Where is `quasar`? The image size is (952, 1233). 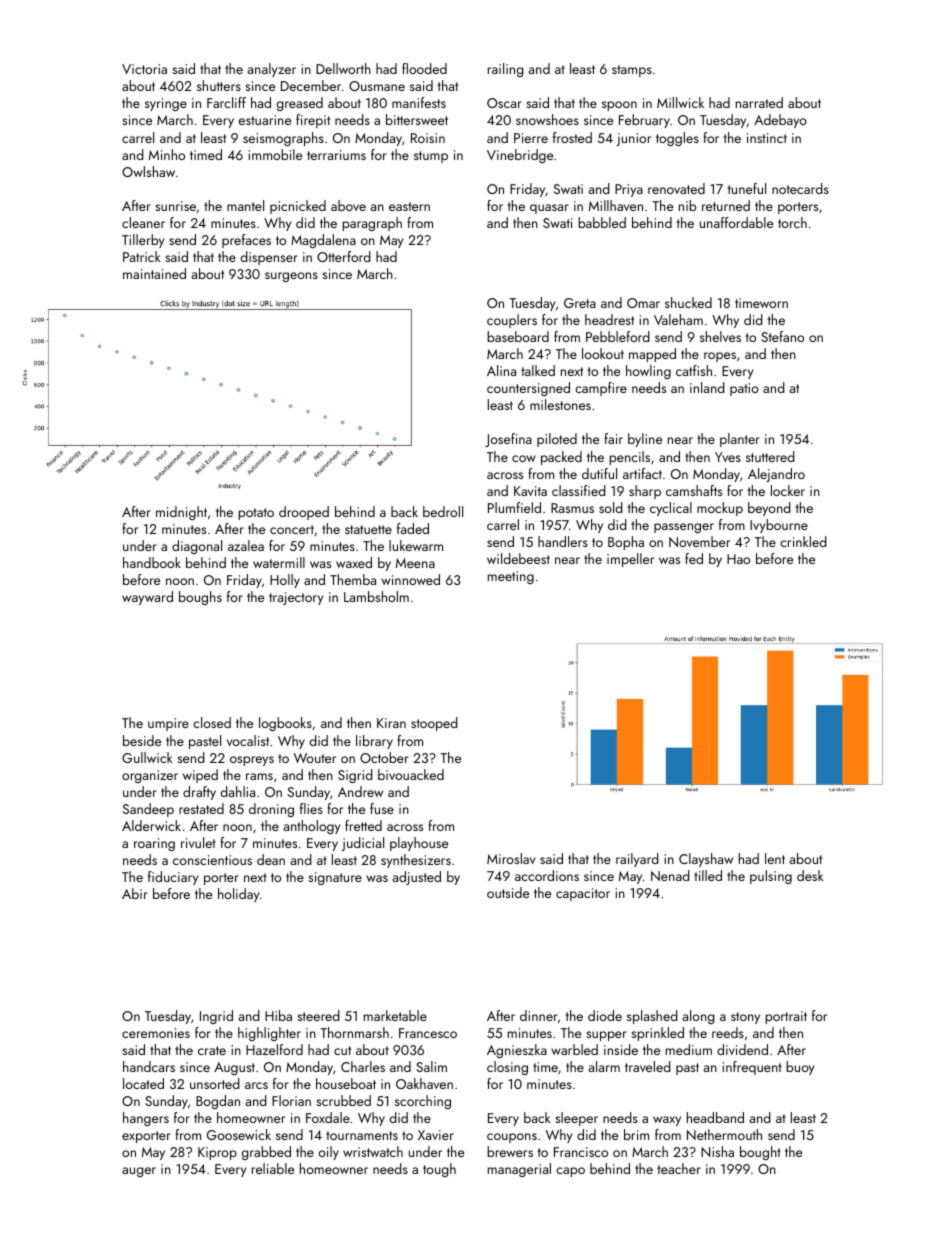
quasar is located at coordinates (549, 209).
